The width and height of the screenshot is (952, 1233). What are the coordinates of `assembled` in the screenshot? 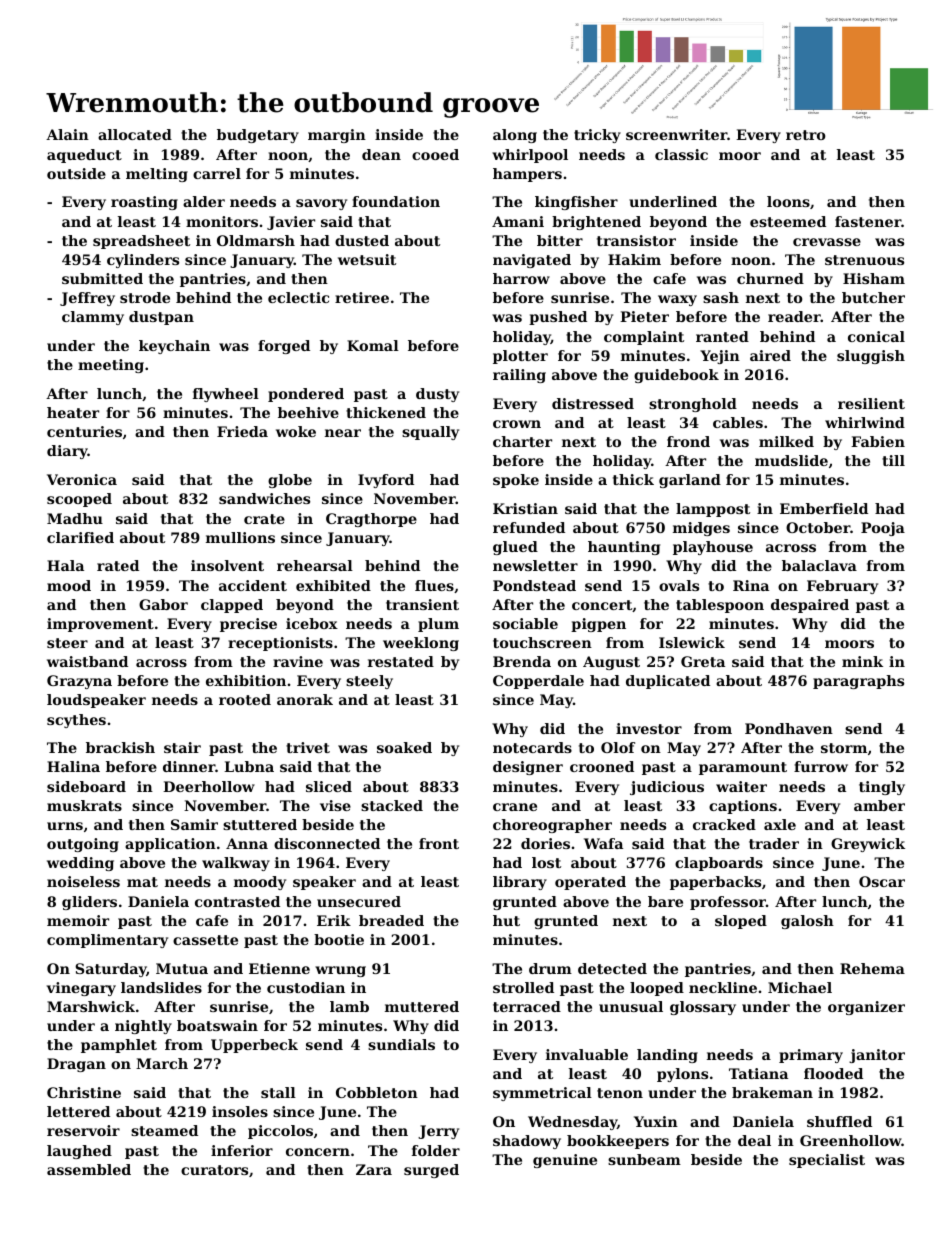 It's located at (89, 1169).
